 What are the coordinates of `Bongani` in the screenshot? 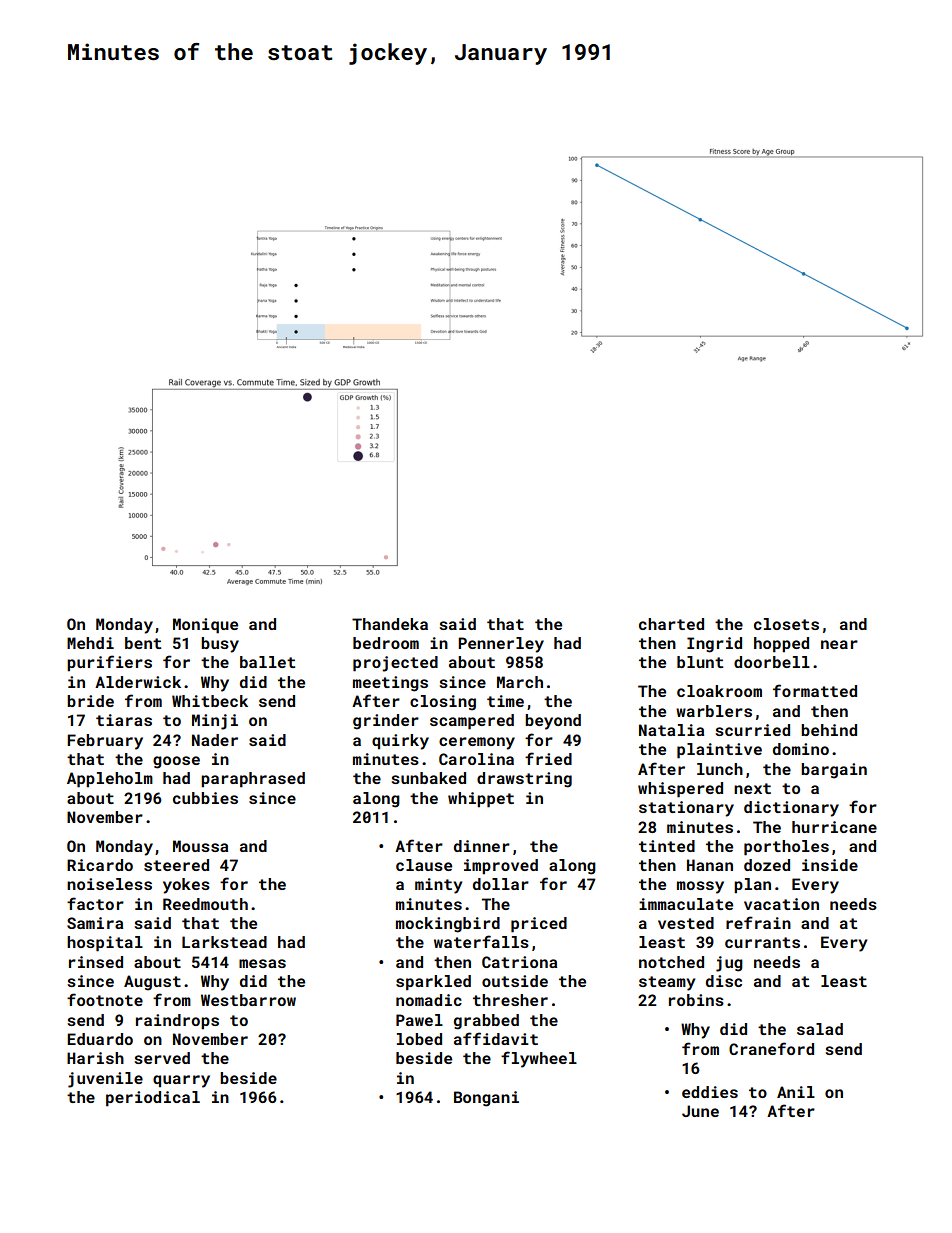 It's located at (486, 1099).
